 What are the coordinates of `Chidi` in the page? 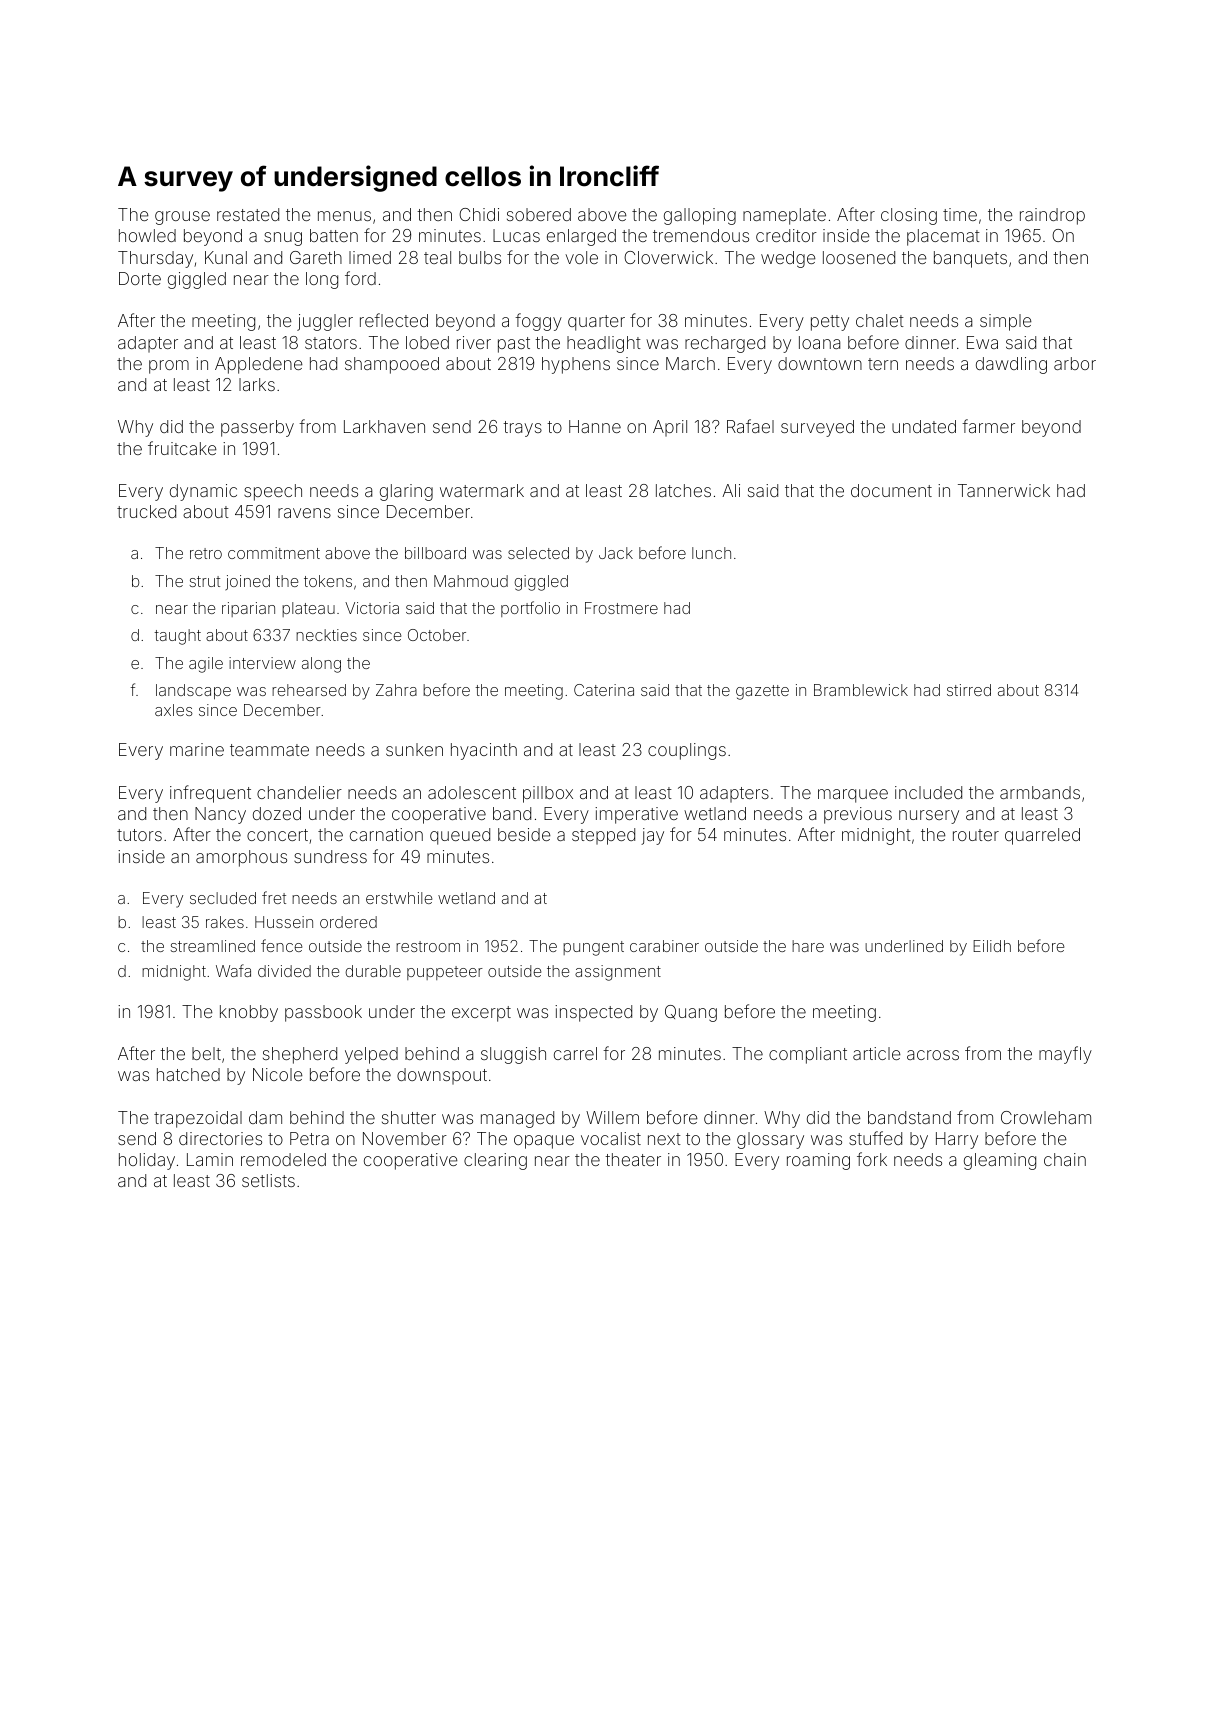 It's located at (479, 214).
